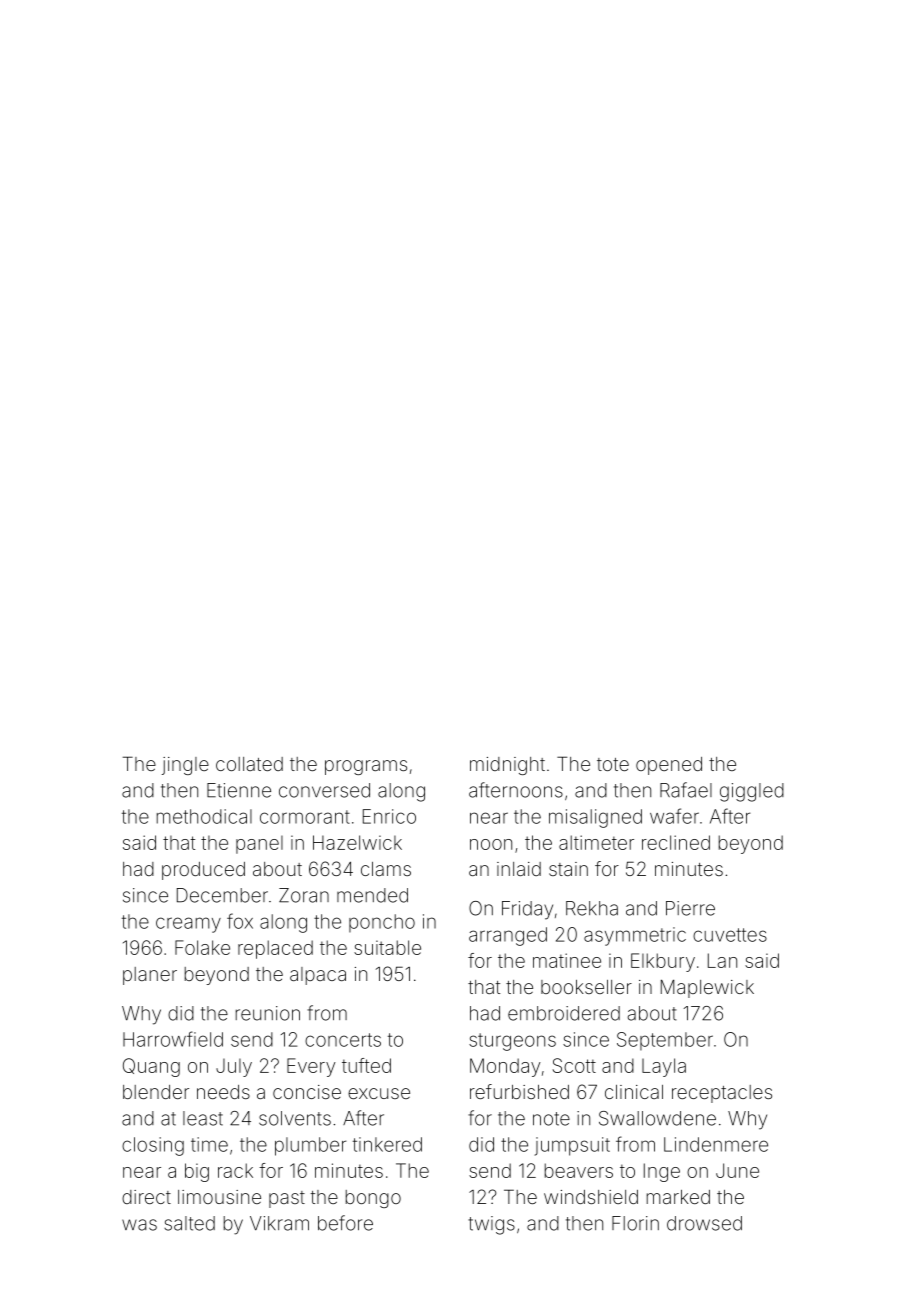 Image resolution: width=908 pixels, height=1316 pixels. I want to click on opened, so click(669, 766).
